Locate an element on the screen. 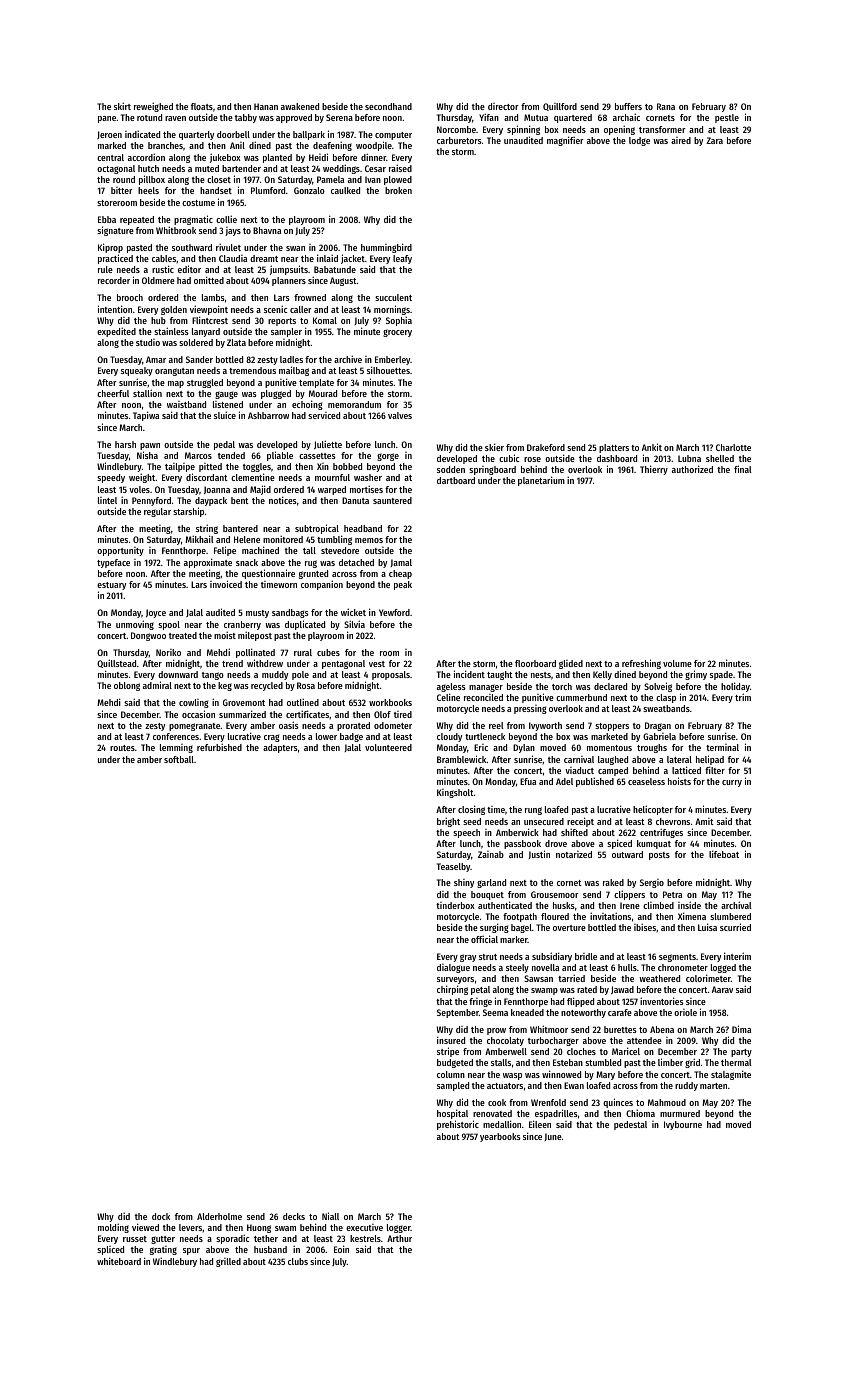  turtleneck is located at coordinates (485, 736).
